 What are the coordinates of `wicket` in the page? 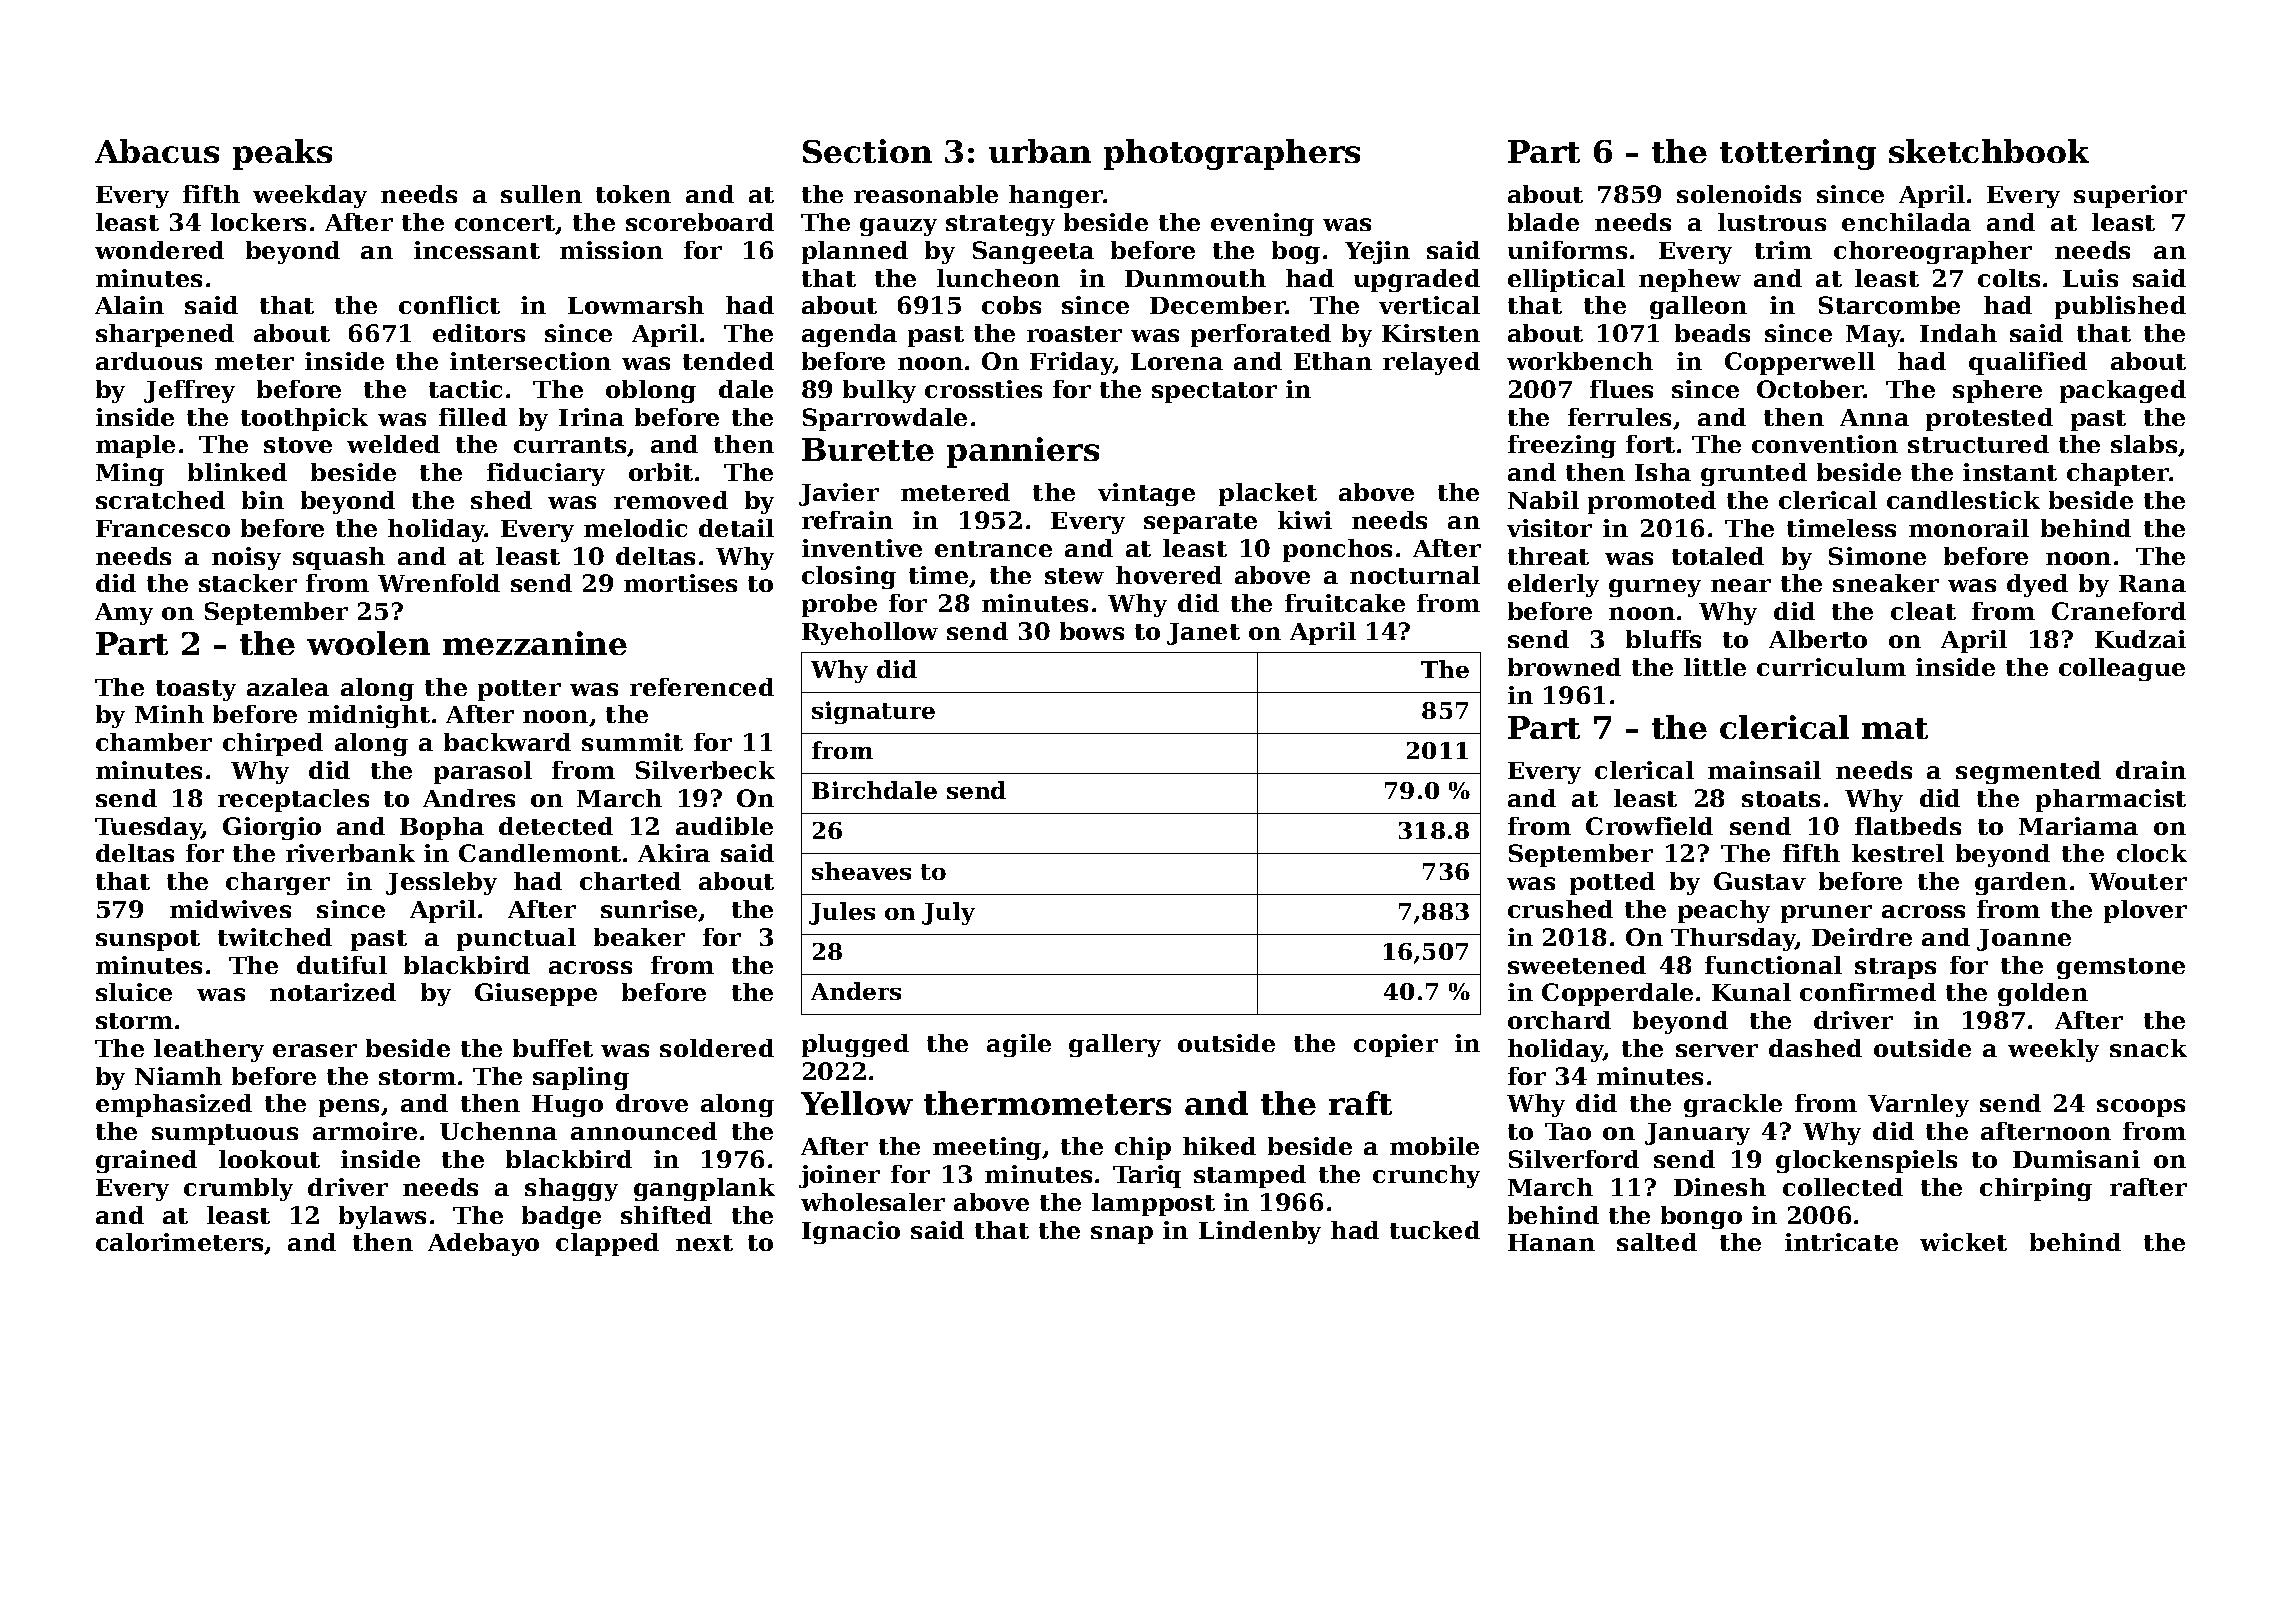 It's located at (1963, 1242).
